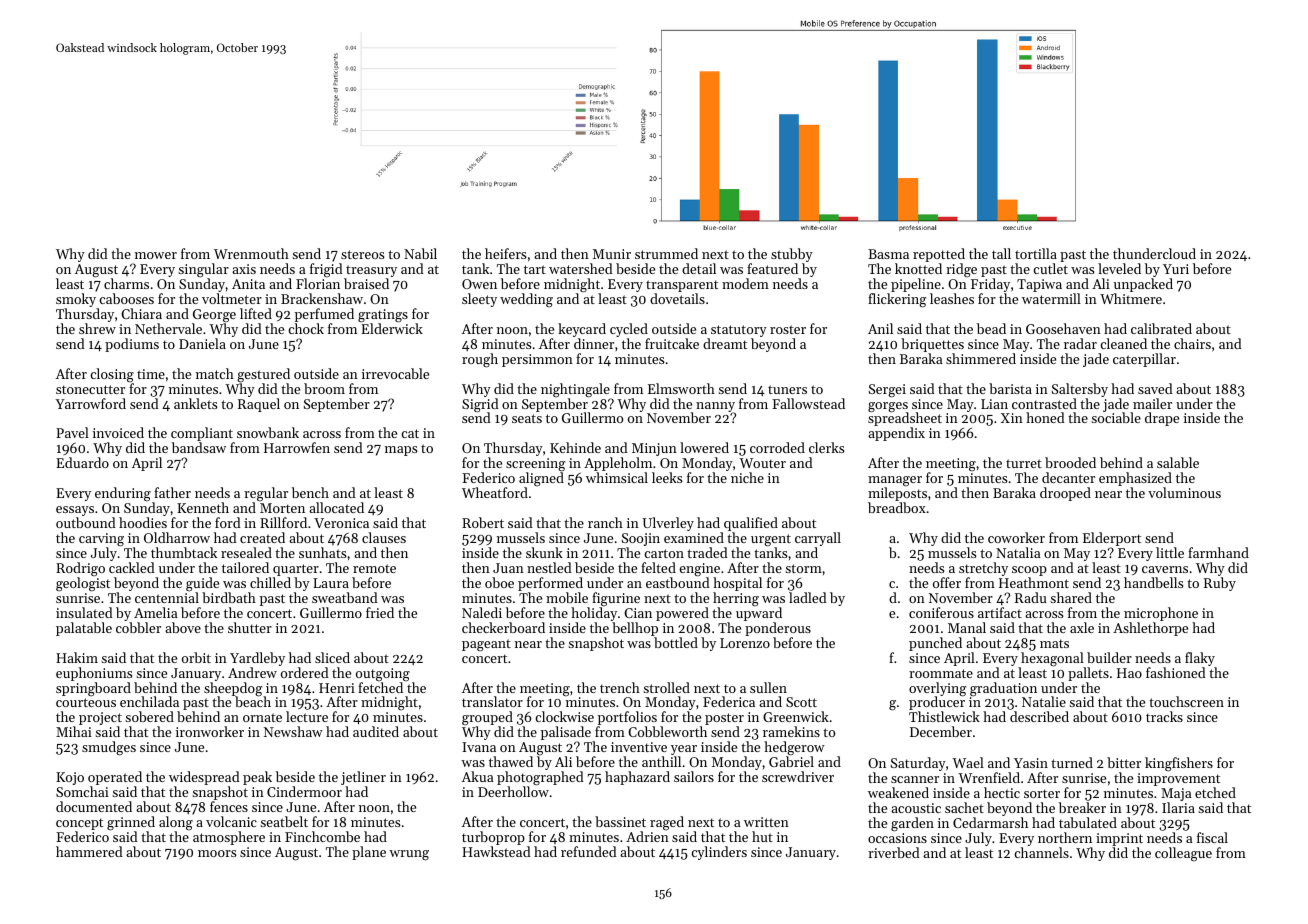 The image size is (1308, 924). What do you see at coordinates (341, 523) in the screenshot?
I see `Veronica` at bounding box center [341, 523].
